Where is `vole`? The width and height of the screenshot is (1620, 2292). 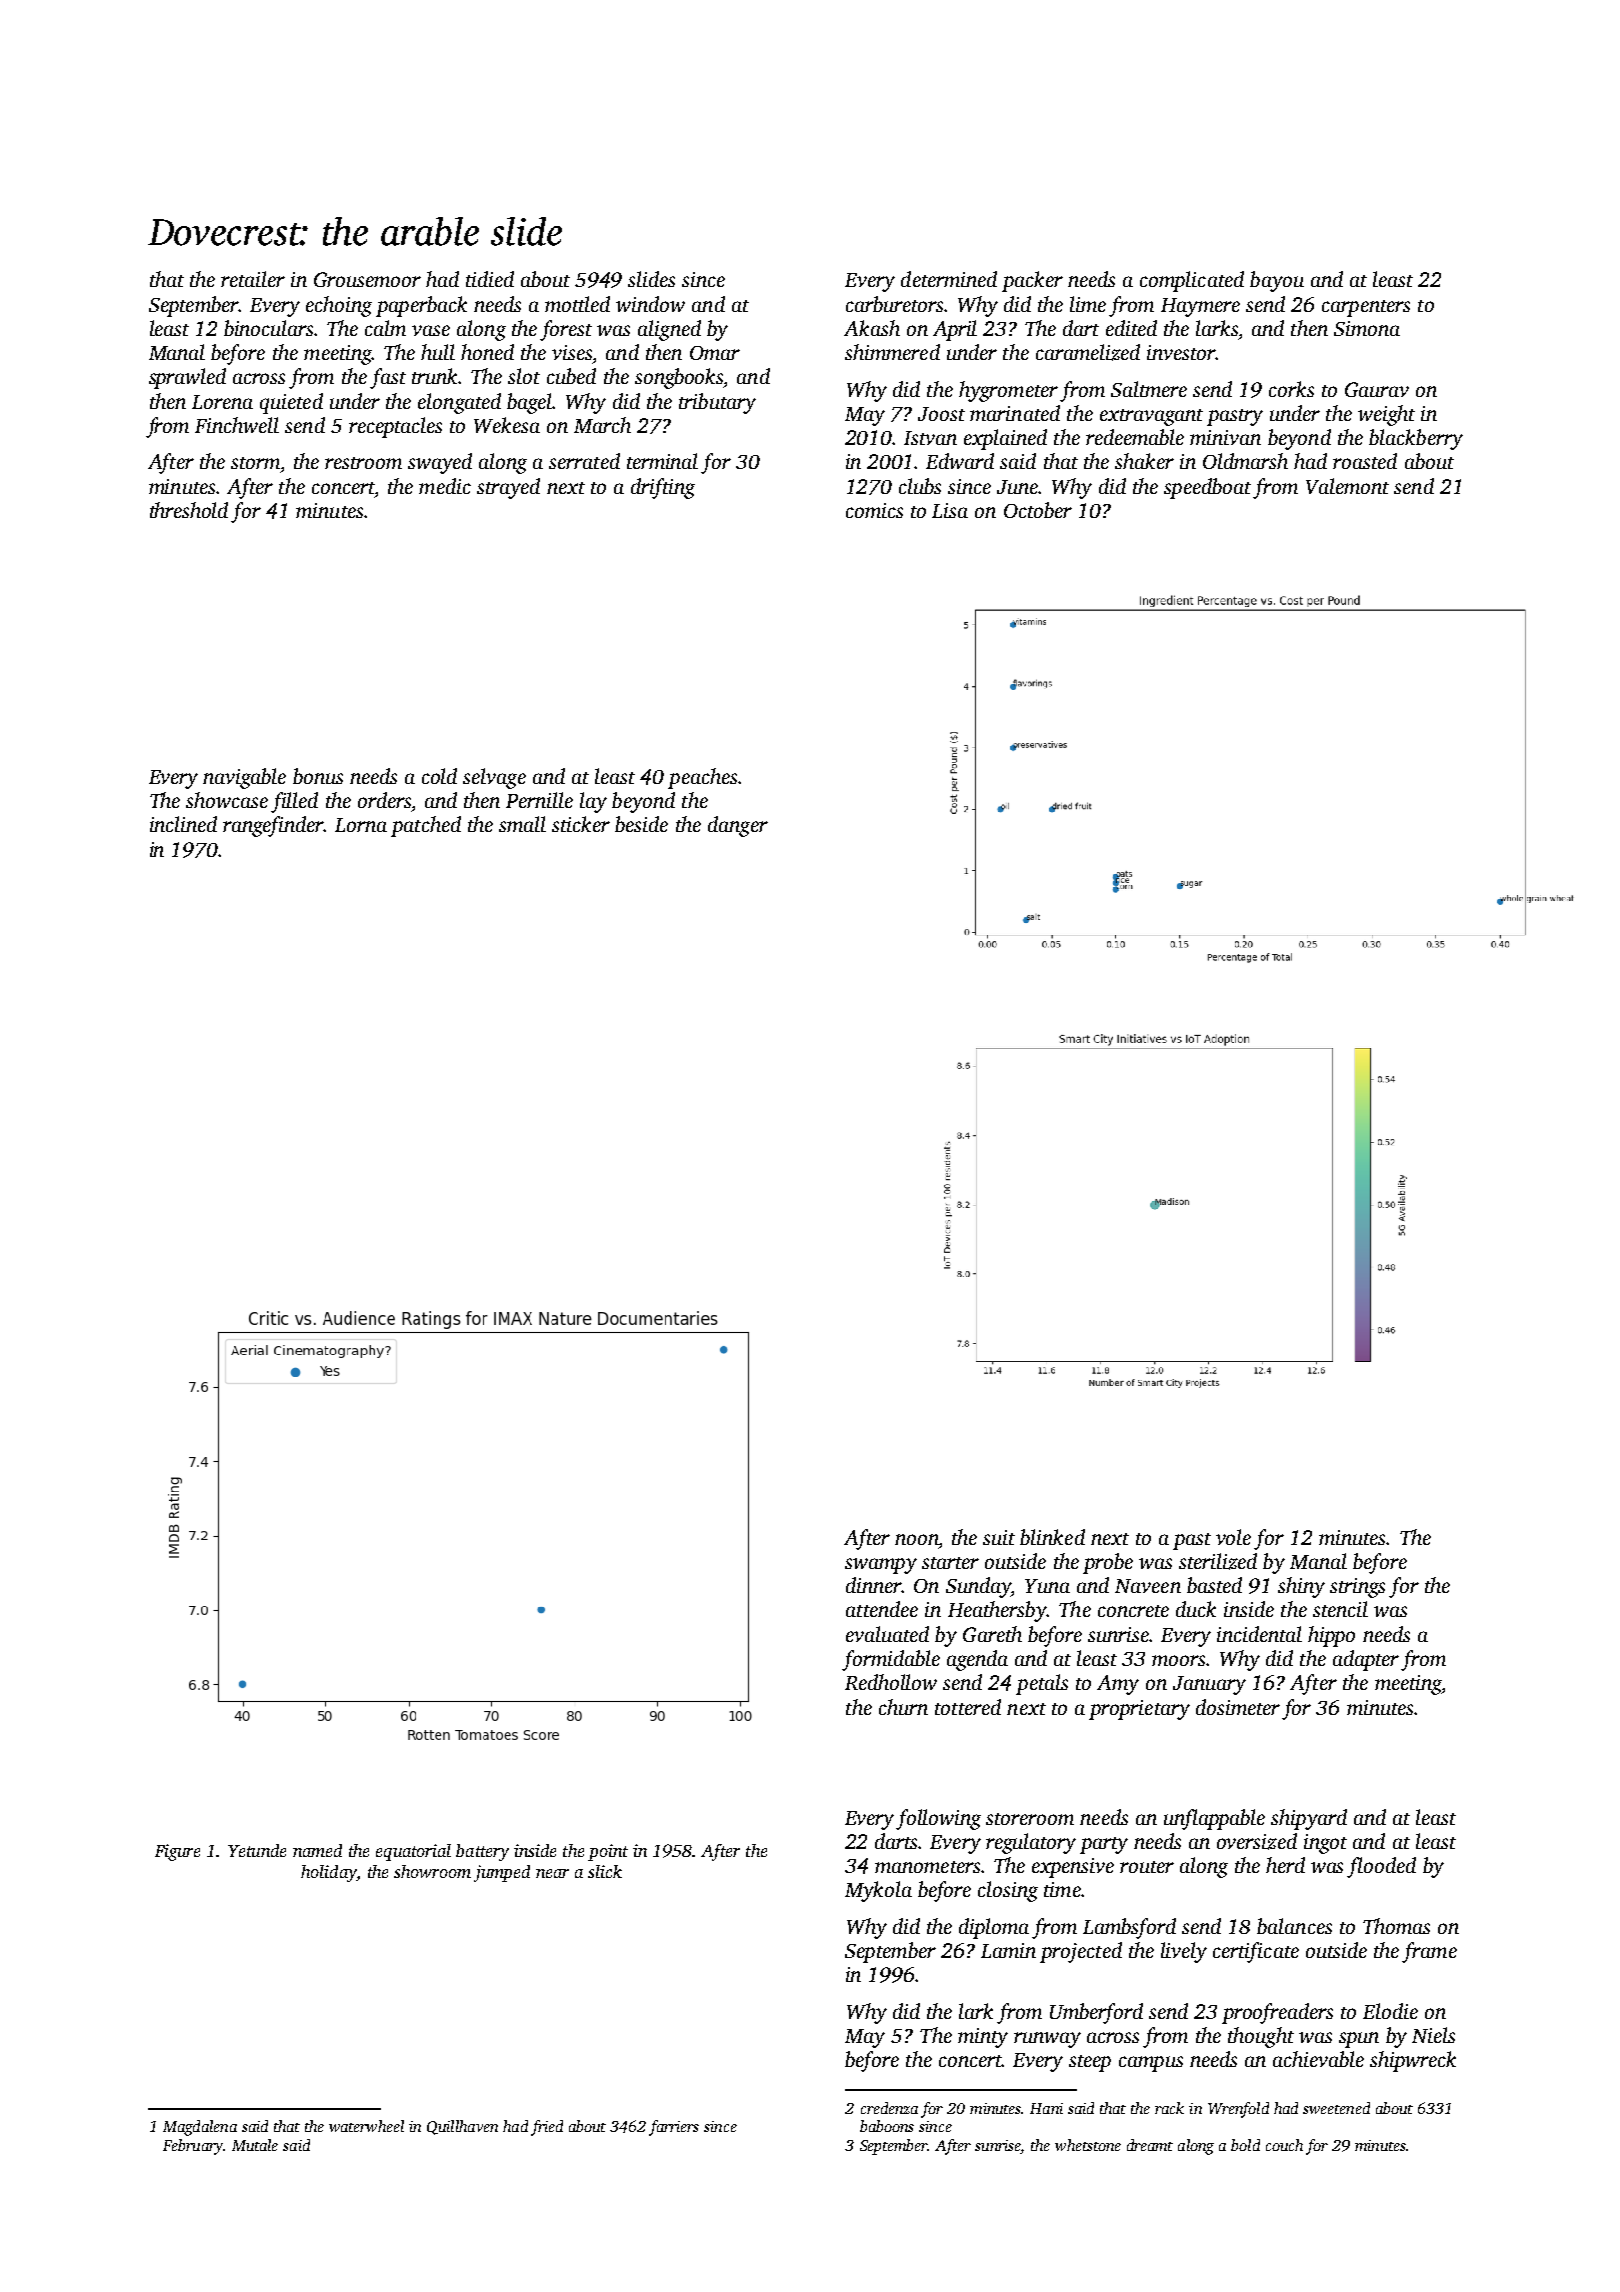 vole is located at coordinates (1233, 1537).
